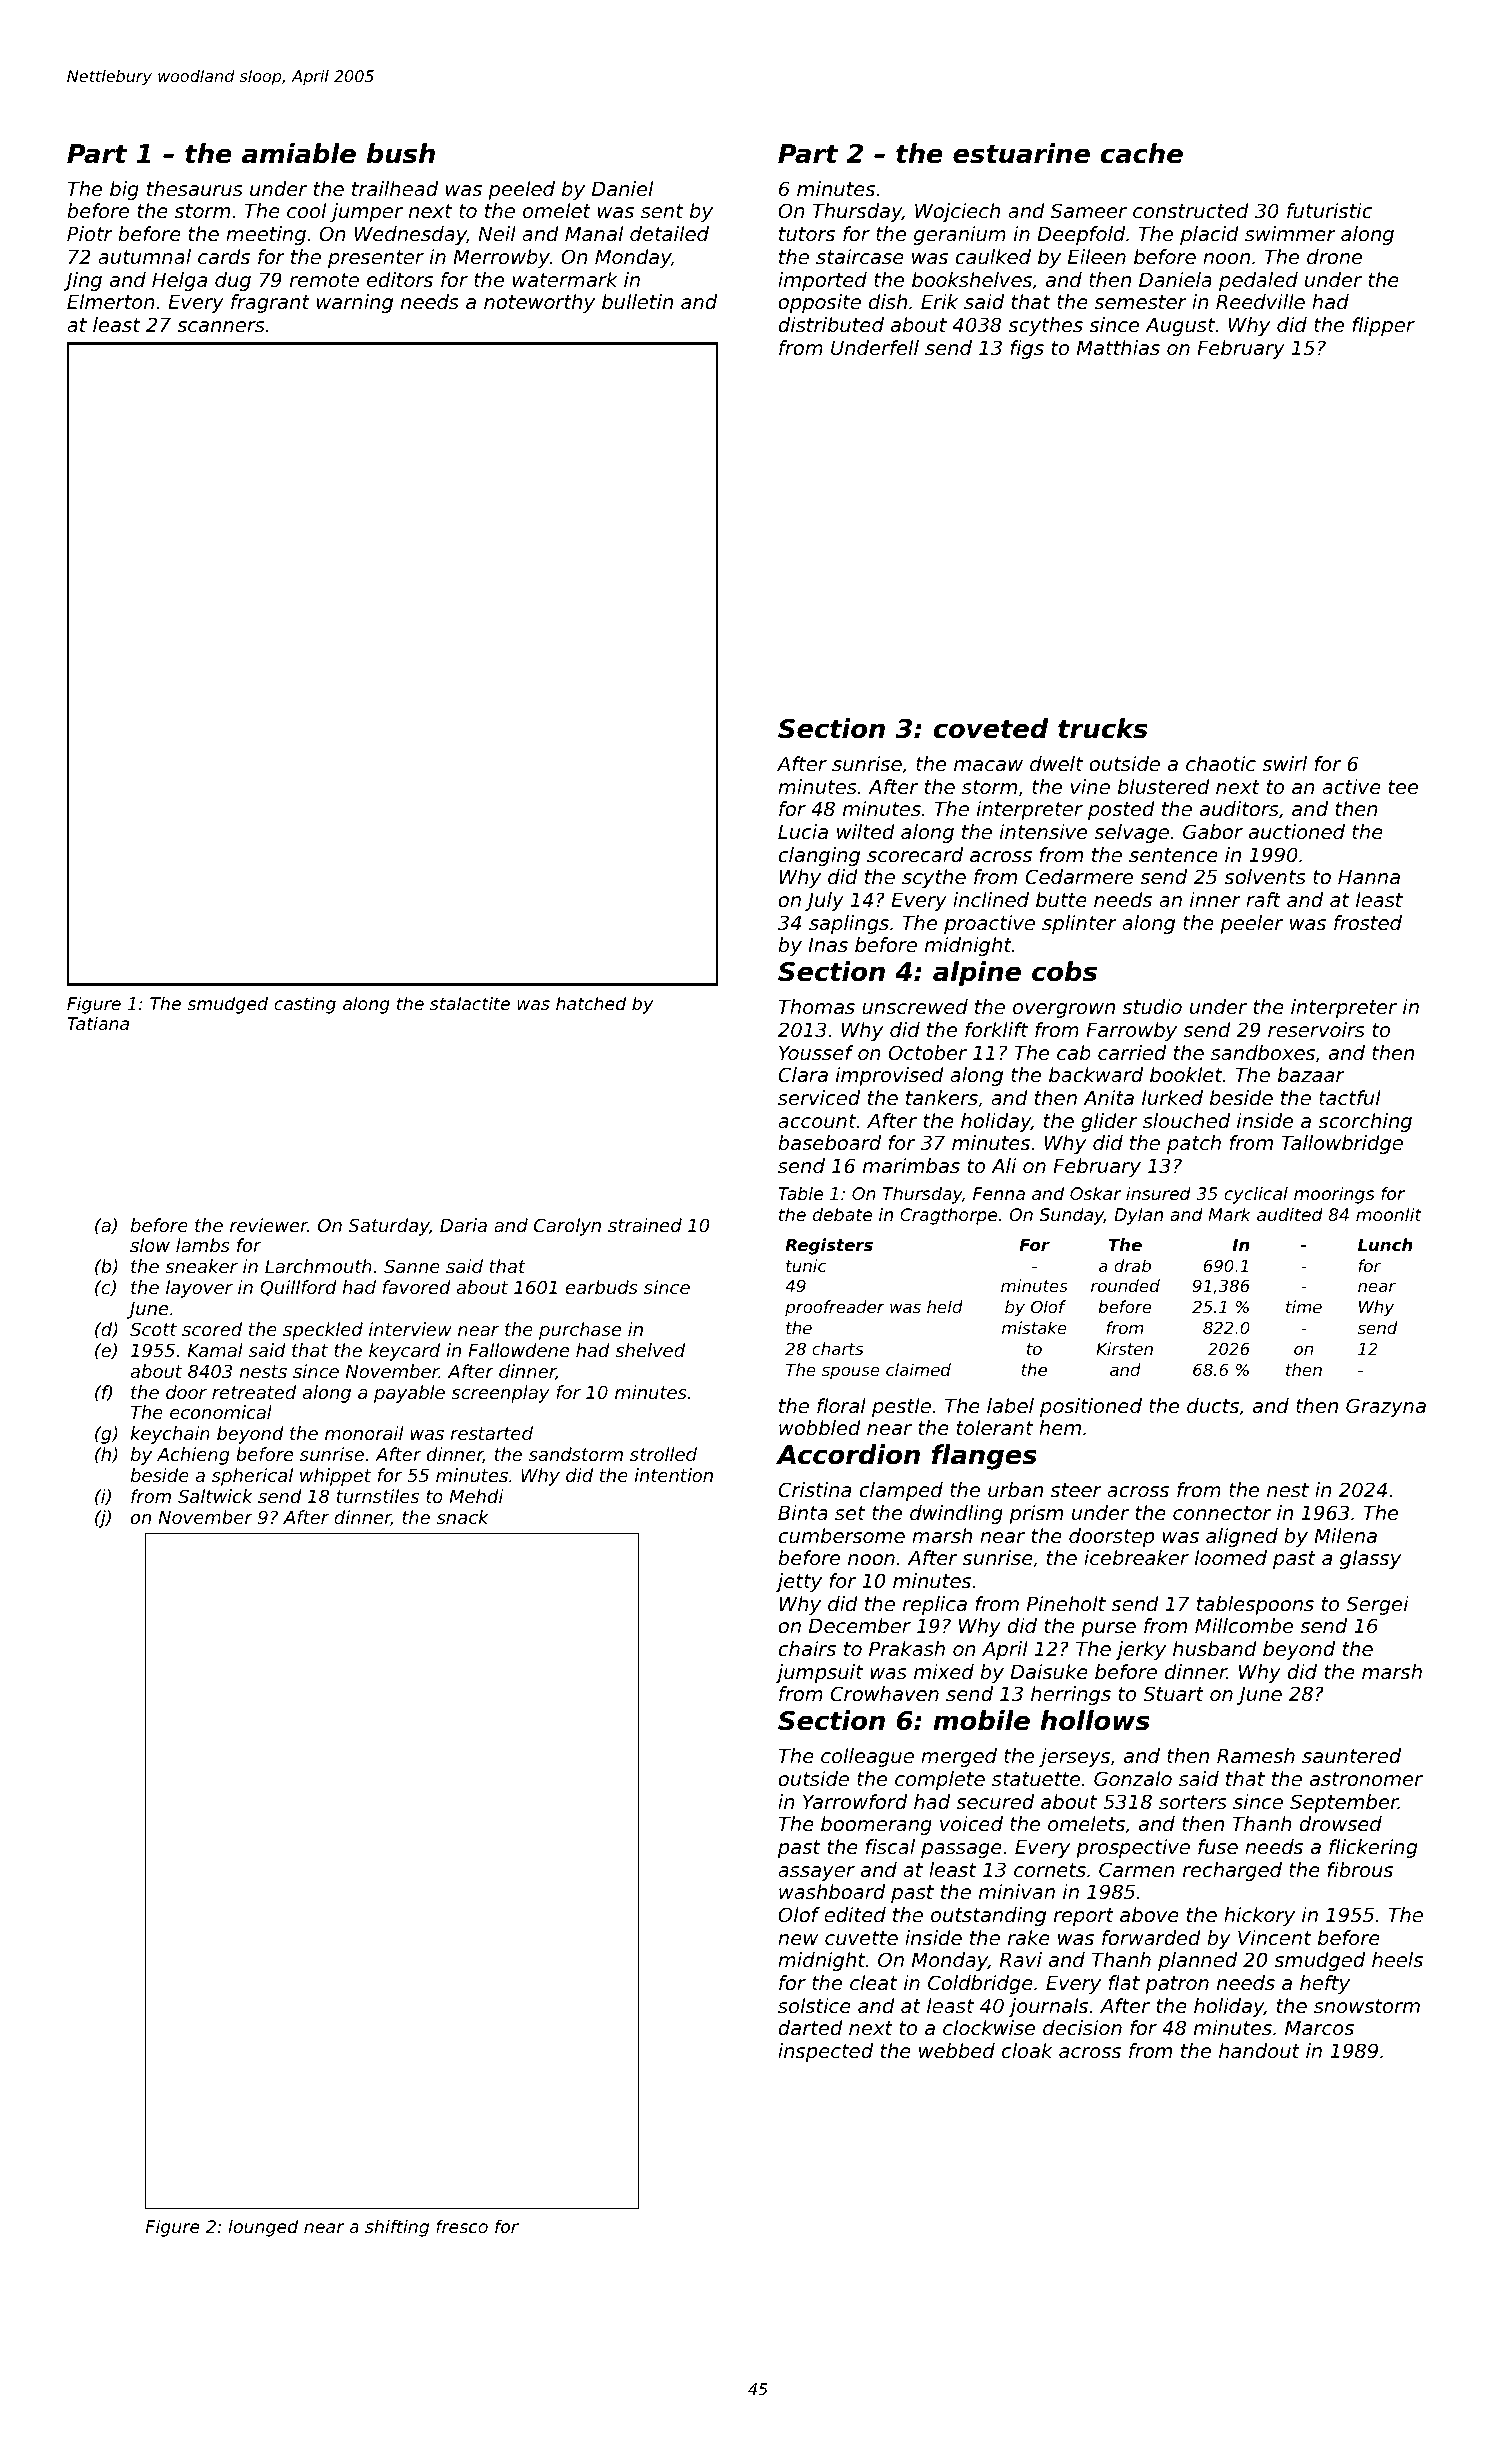 The image size is (1496, 2464). Describe the element at coordinates (803, 832) in the document. I see `Lucia` at that location.
